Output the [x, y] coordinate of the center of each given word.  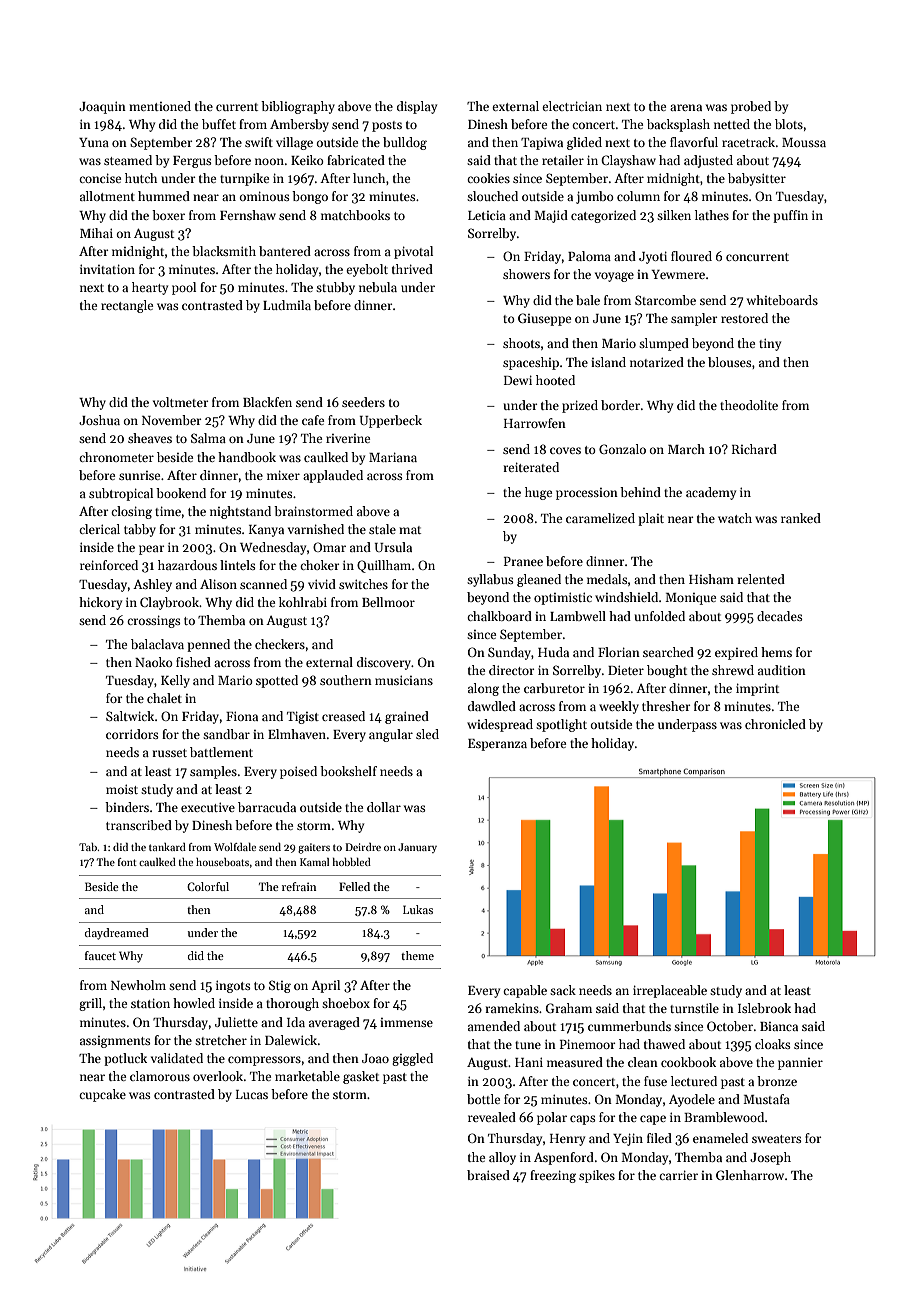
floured [691, 256]
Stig [280, 986]
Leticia [487, 215]
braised [488, 1175]
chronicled [775, 724]
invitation [107, 269]
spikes [597, 1176]
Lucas [252, 1094]
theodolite [749, 405]
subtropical [121, 494]
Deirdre [363, 847]
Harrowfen [535, 423]
